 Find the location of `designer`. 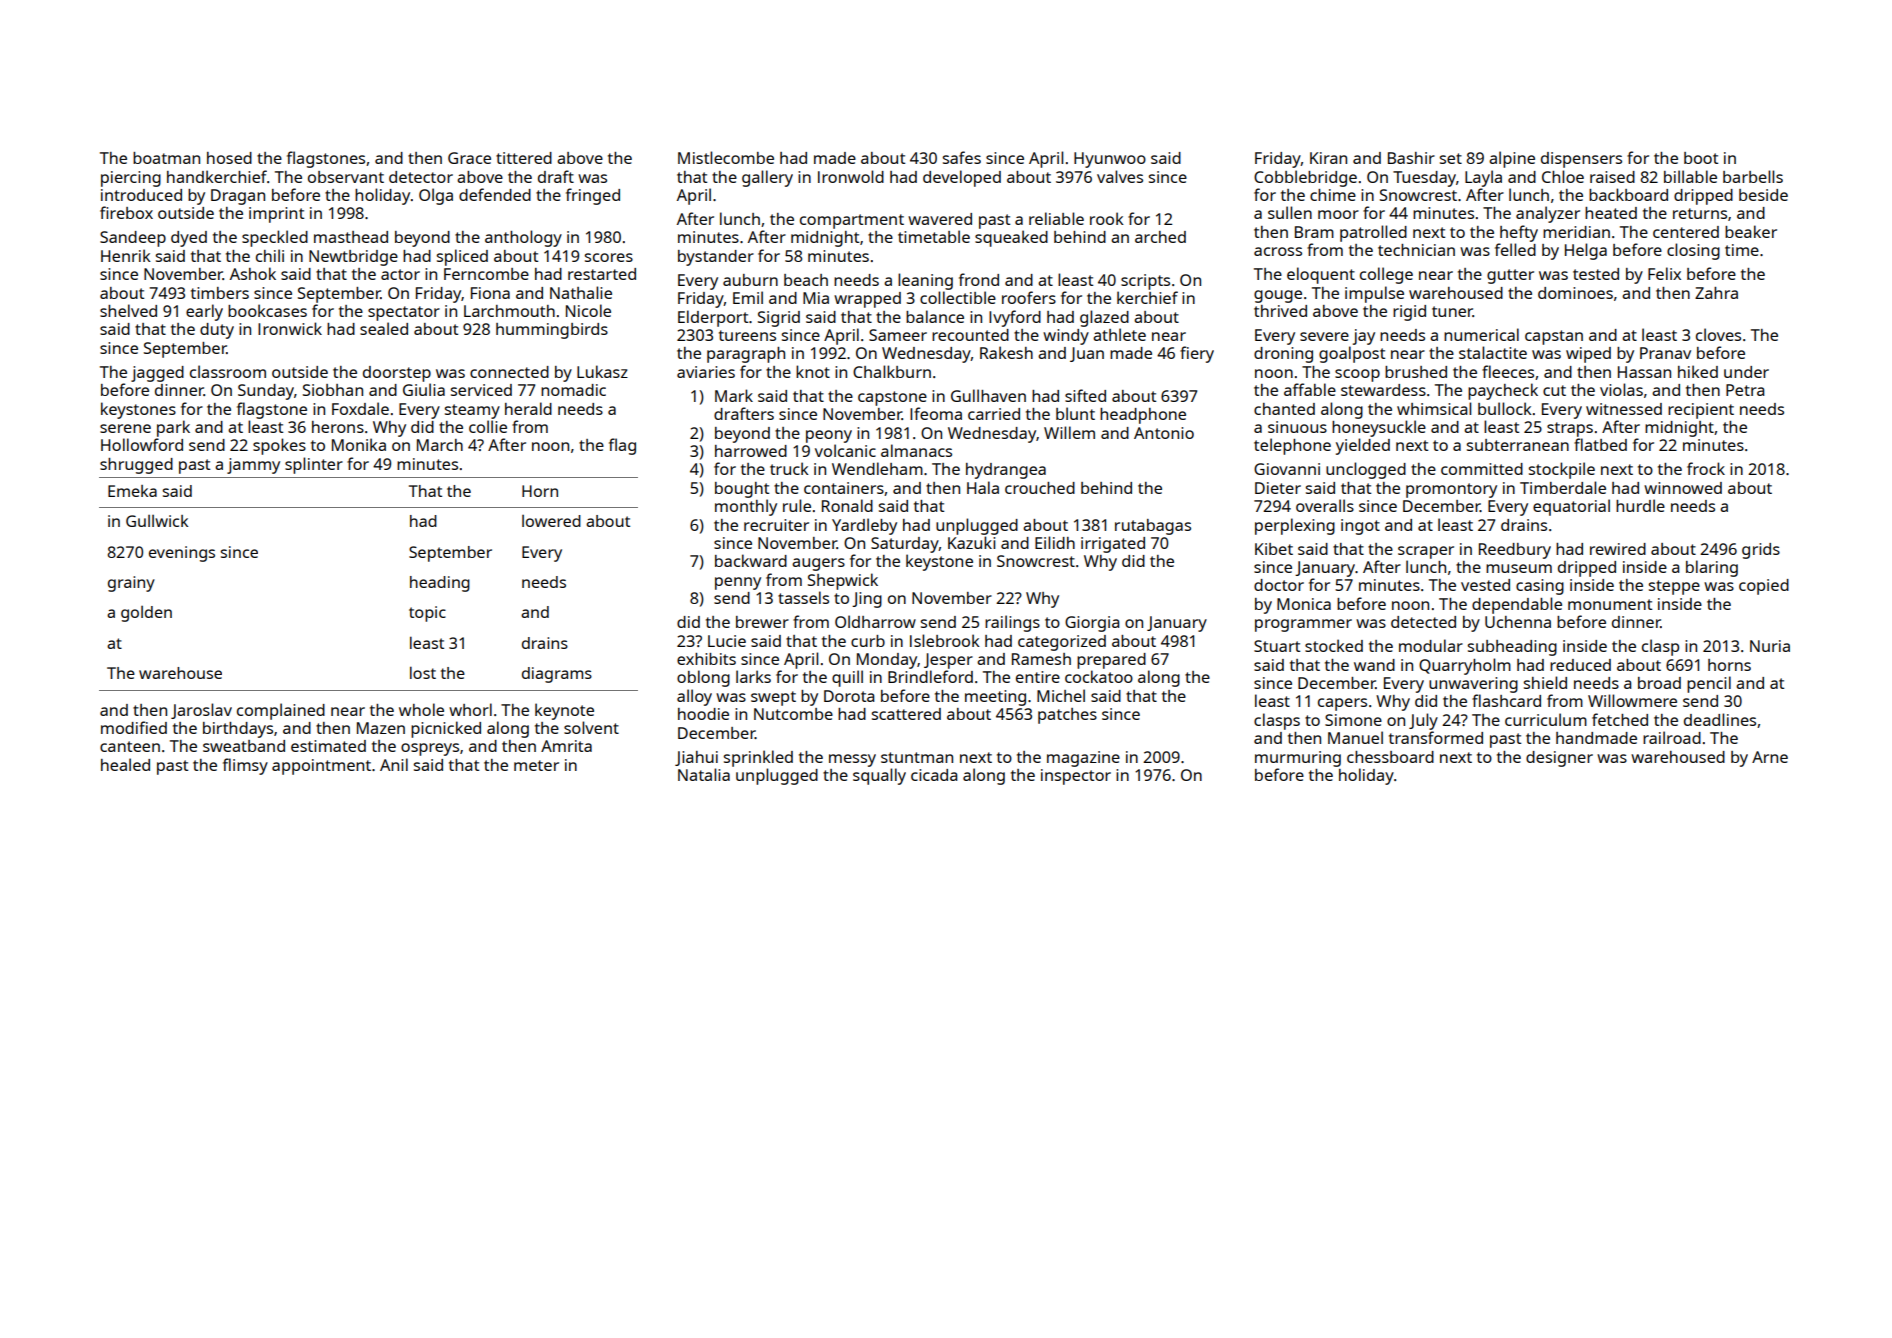

designer is located at coordinates (1559, 759).
